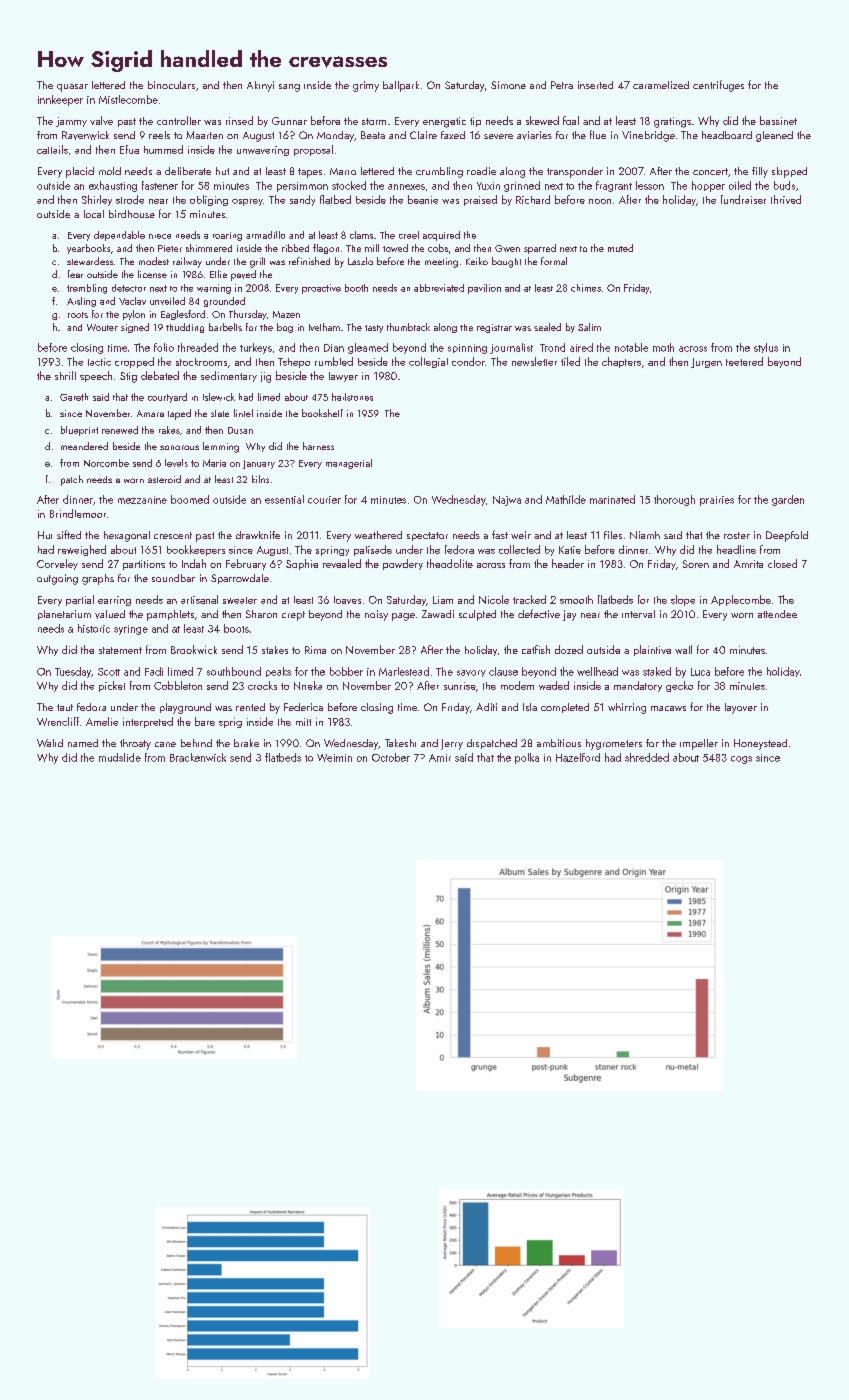  What do you see at coordinates (774, 136) in the screenshot?
I see `gleaned` at bounding box center [774, 136].
